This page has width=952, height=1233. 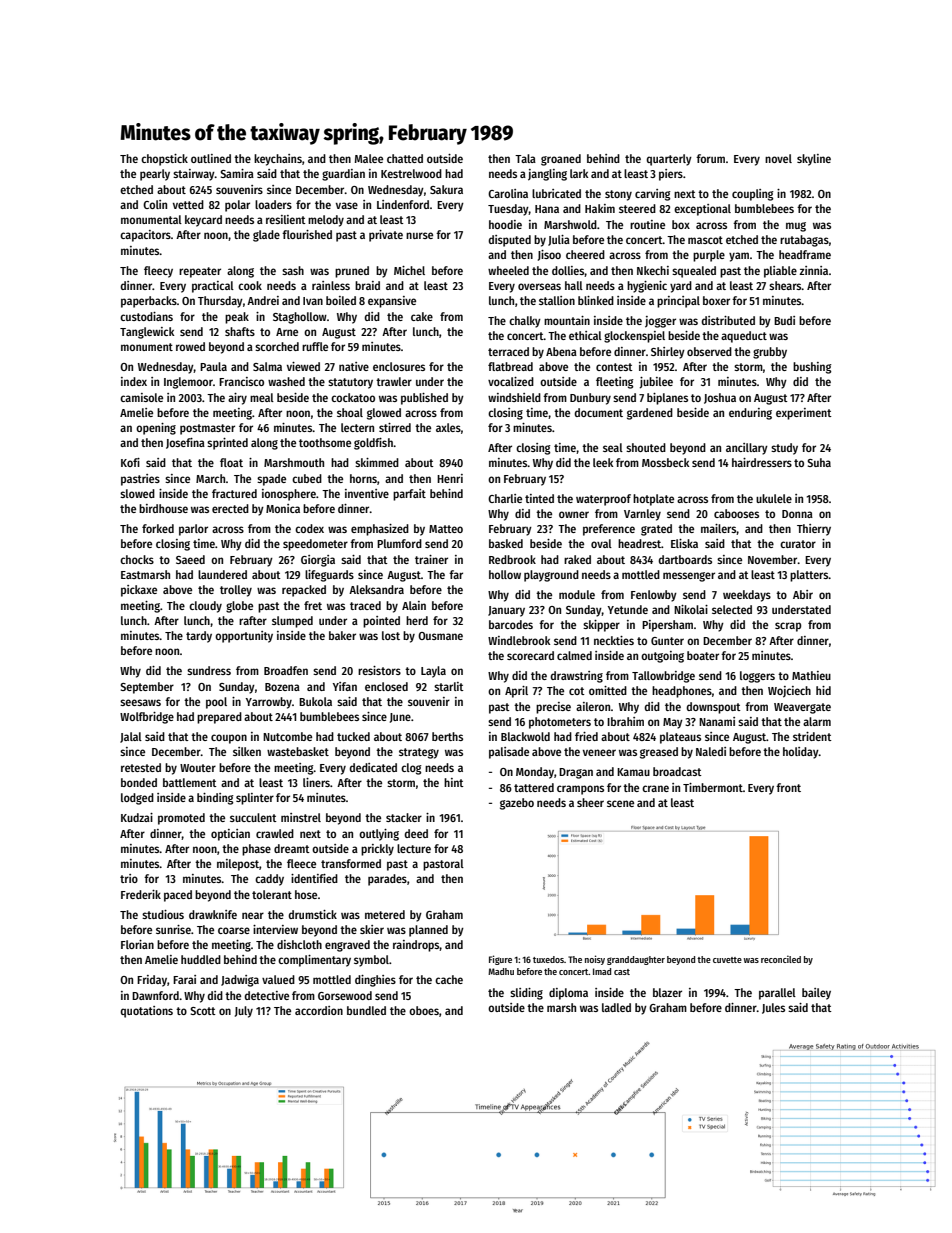 I want to click on gazebo, so click(x=517, y=804).
